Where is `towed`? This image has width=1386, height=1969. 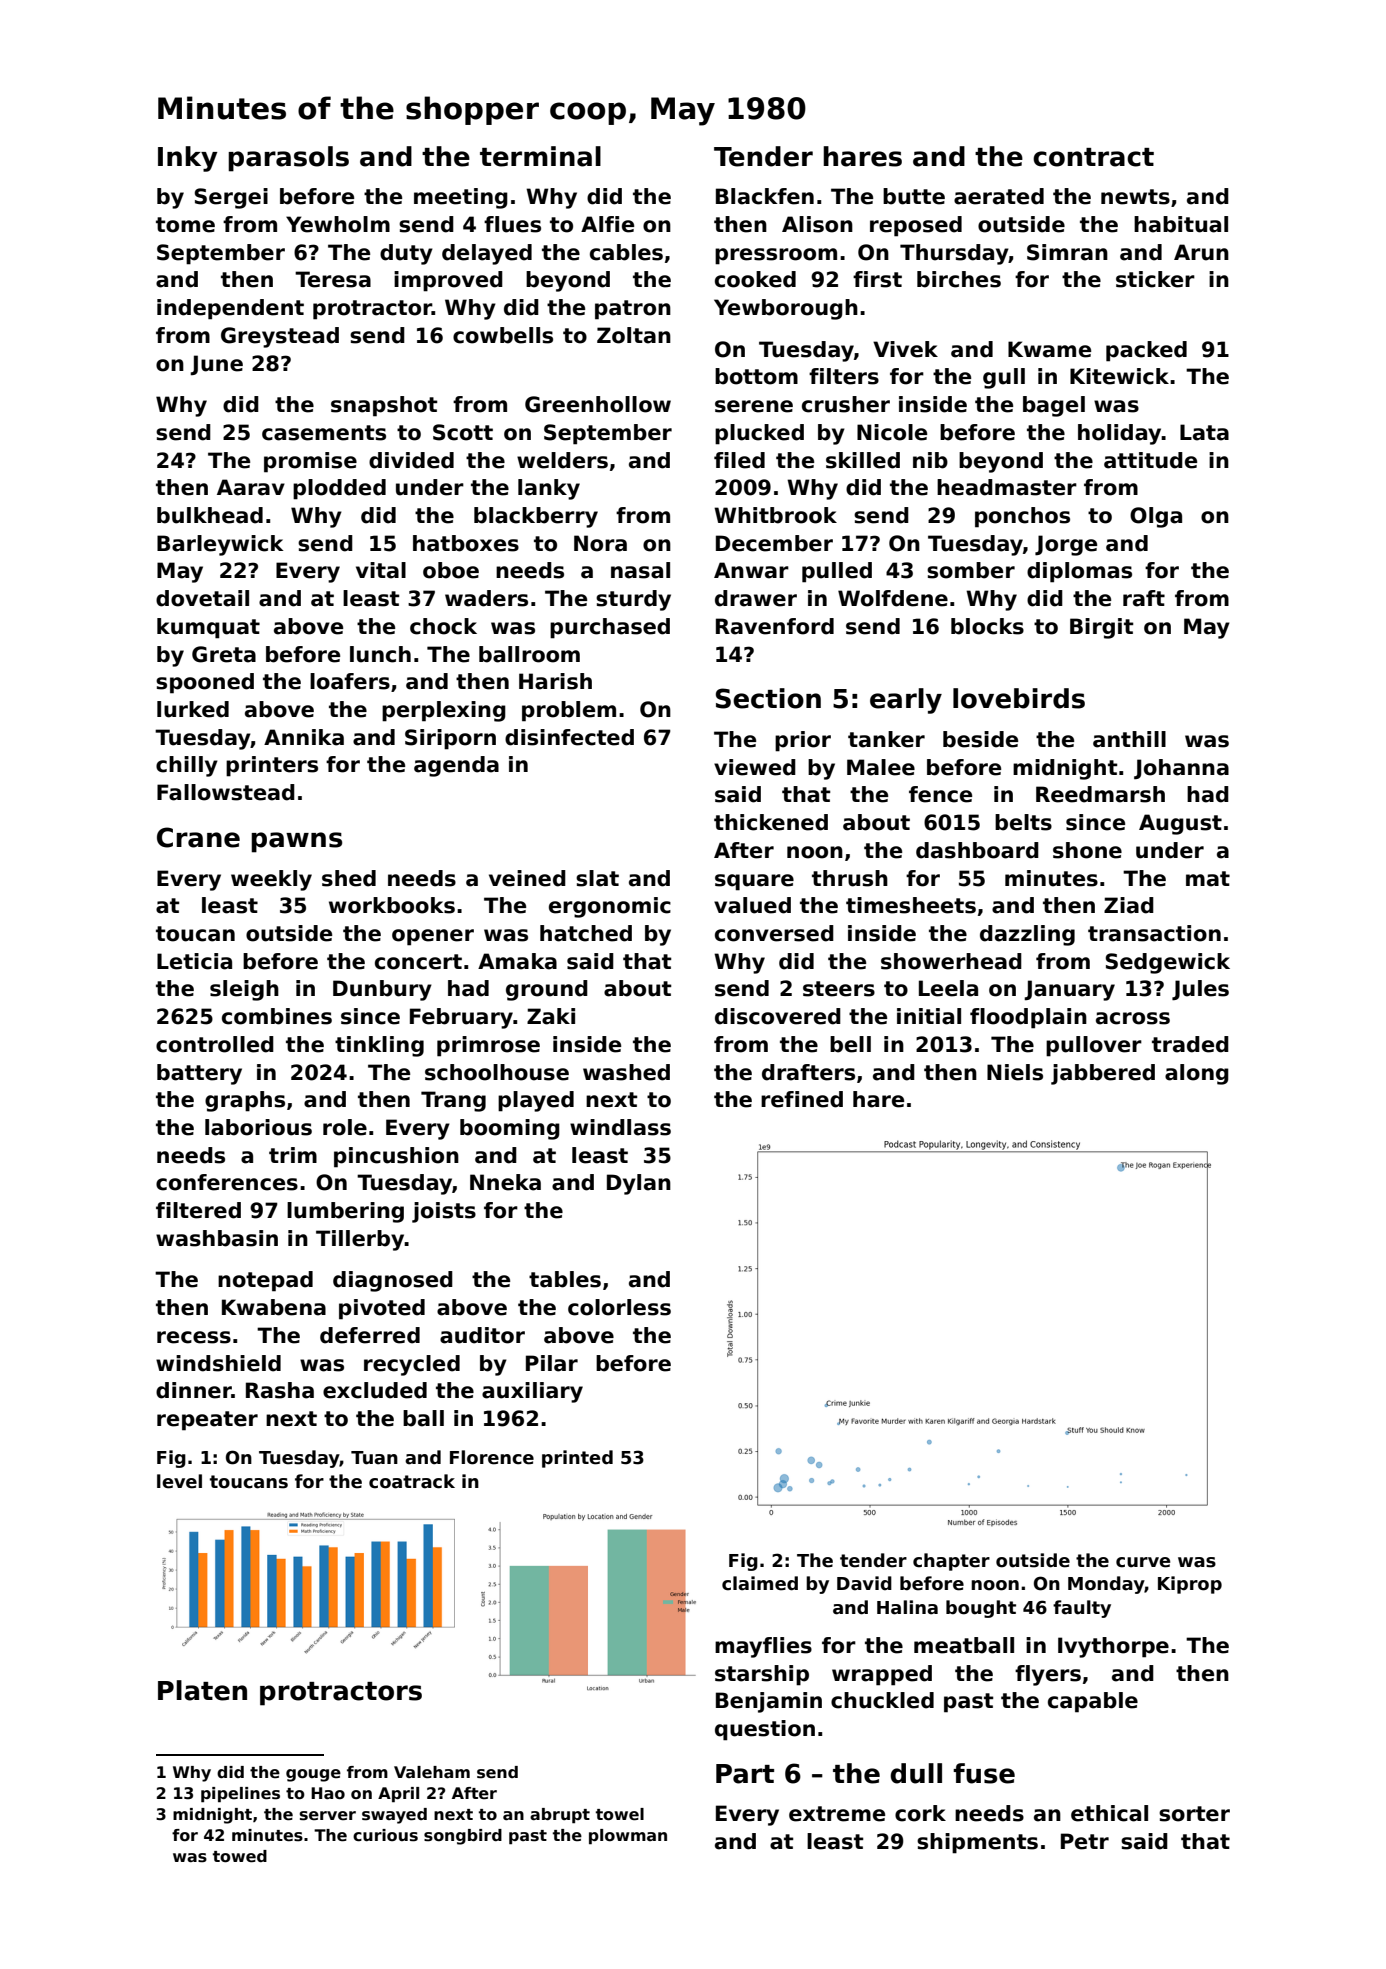 towed is located at coordinates (240, 1856).
